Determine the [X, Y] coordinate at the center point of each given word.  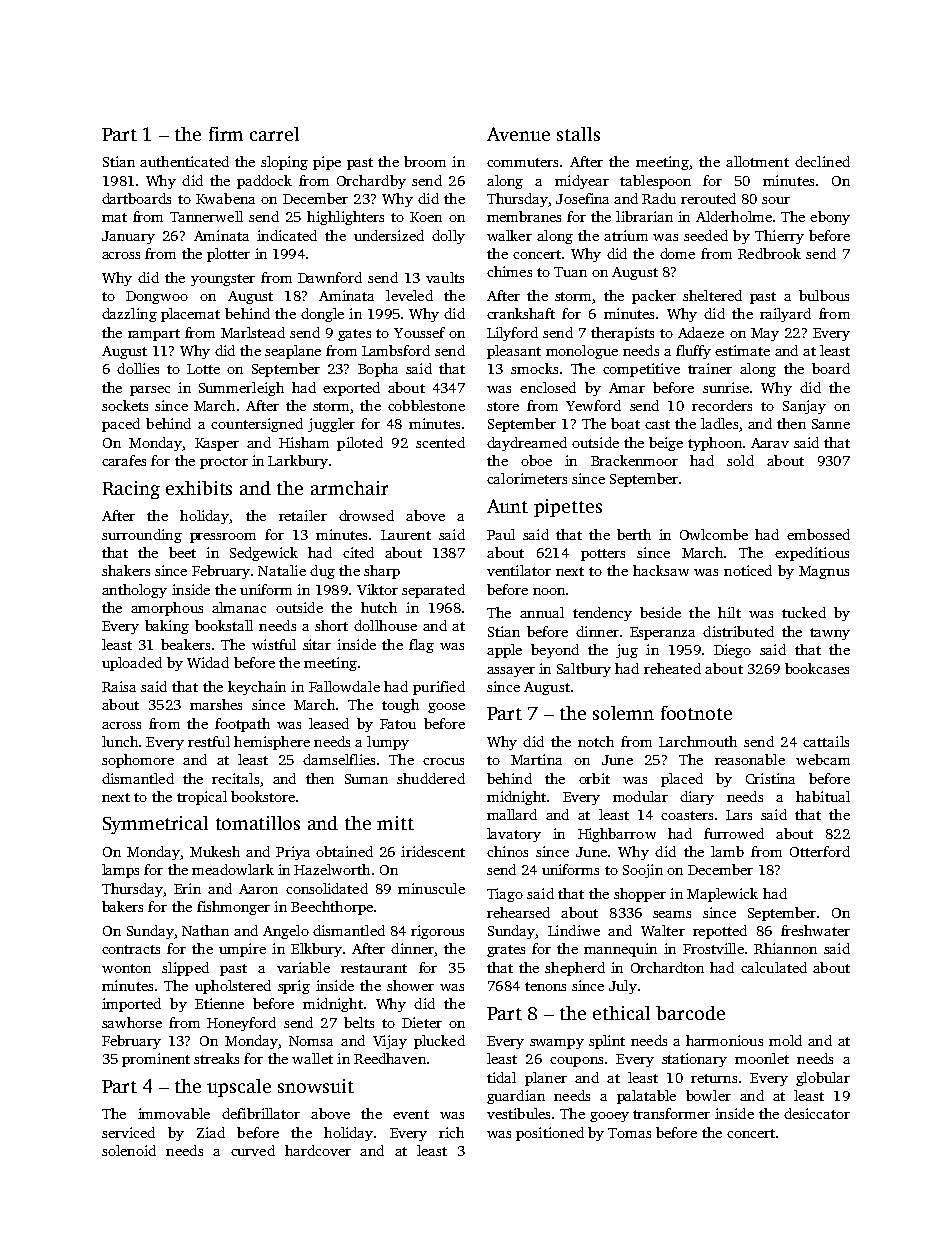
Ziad [211, 1132]
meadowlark [233, 869]
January [128, 237]
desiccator [817, 1113]
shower [410, 985]
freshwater [815, 930]
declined [822, 161]
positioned [550, 1134]
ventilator [519, 570]
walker [509, 235]
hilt [729, 612]
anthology [134, 591]
